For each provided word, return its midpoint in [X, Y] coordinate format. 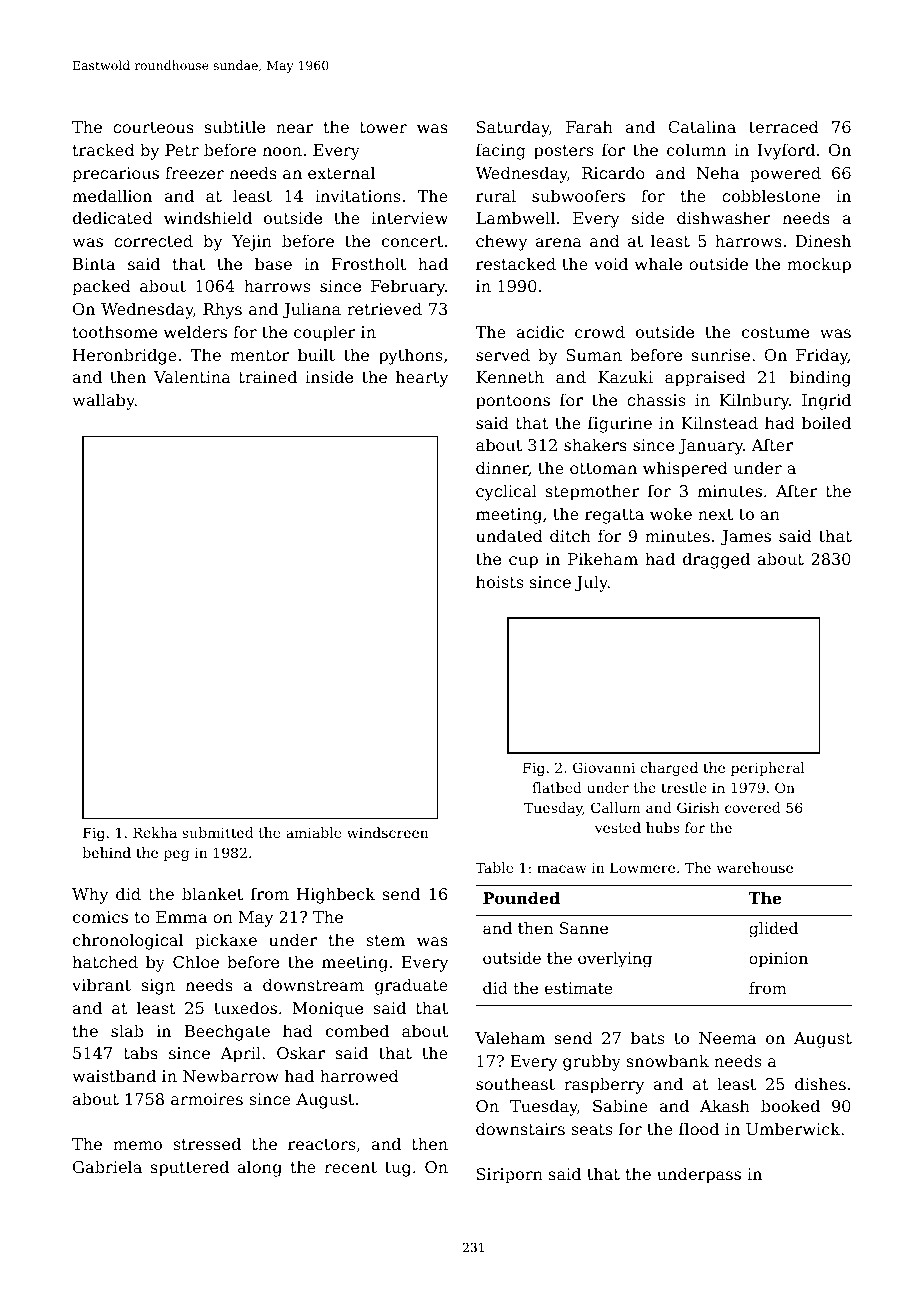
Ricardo [613, 172]
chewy [502, 242]
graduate [411, 986]
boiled [826, 422]
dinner [502, 468]
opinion [778, 960]
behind [107, 852]
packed [102, 287]
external [341, 172]
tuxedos [245, 1007]
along [260, 1168]
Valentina [192, 376]
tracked [104, 149]
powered [785, 174]
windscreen [388, 832]
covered [753, 807]
